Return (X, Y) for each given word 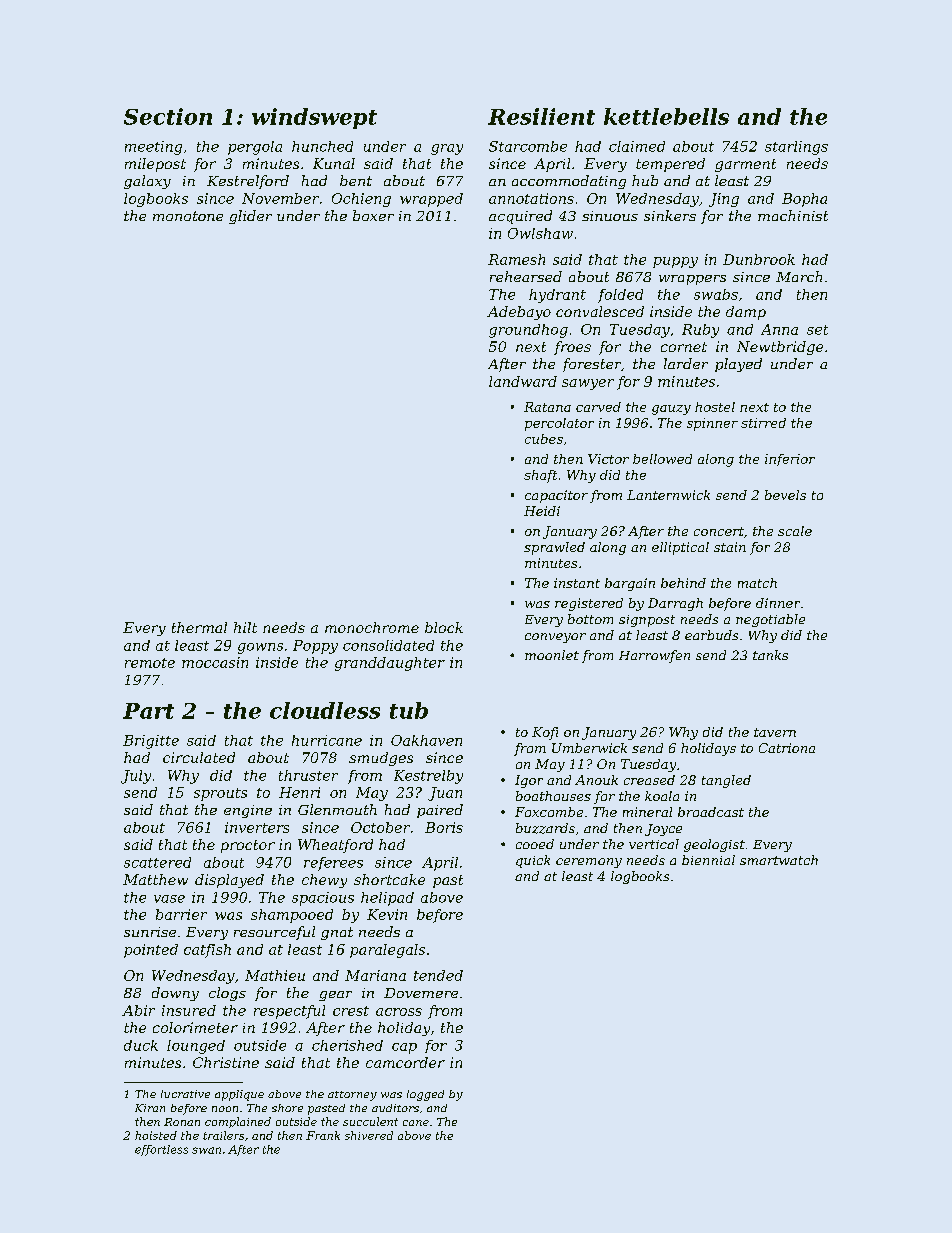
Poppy (315, 647)
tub (409, 710)
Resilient (541, 116)
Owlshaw (540, 233)
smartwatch (779, 860)
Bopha (804, 200)
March (799, 276)
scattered (157, 862)
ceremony (589, 863)
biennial (708, 860)
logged (425, 1095)
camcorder (405, 1062)
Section (168, 116)
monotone (188, 216)
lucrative (185, 1094)
